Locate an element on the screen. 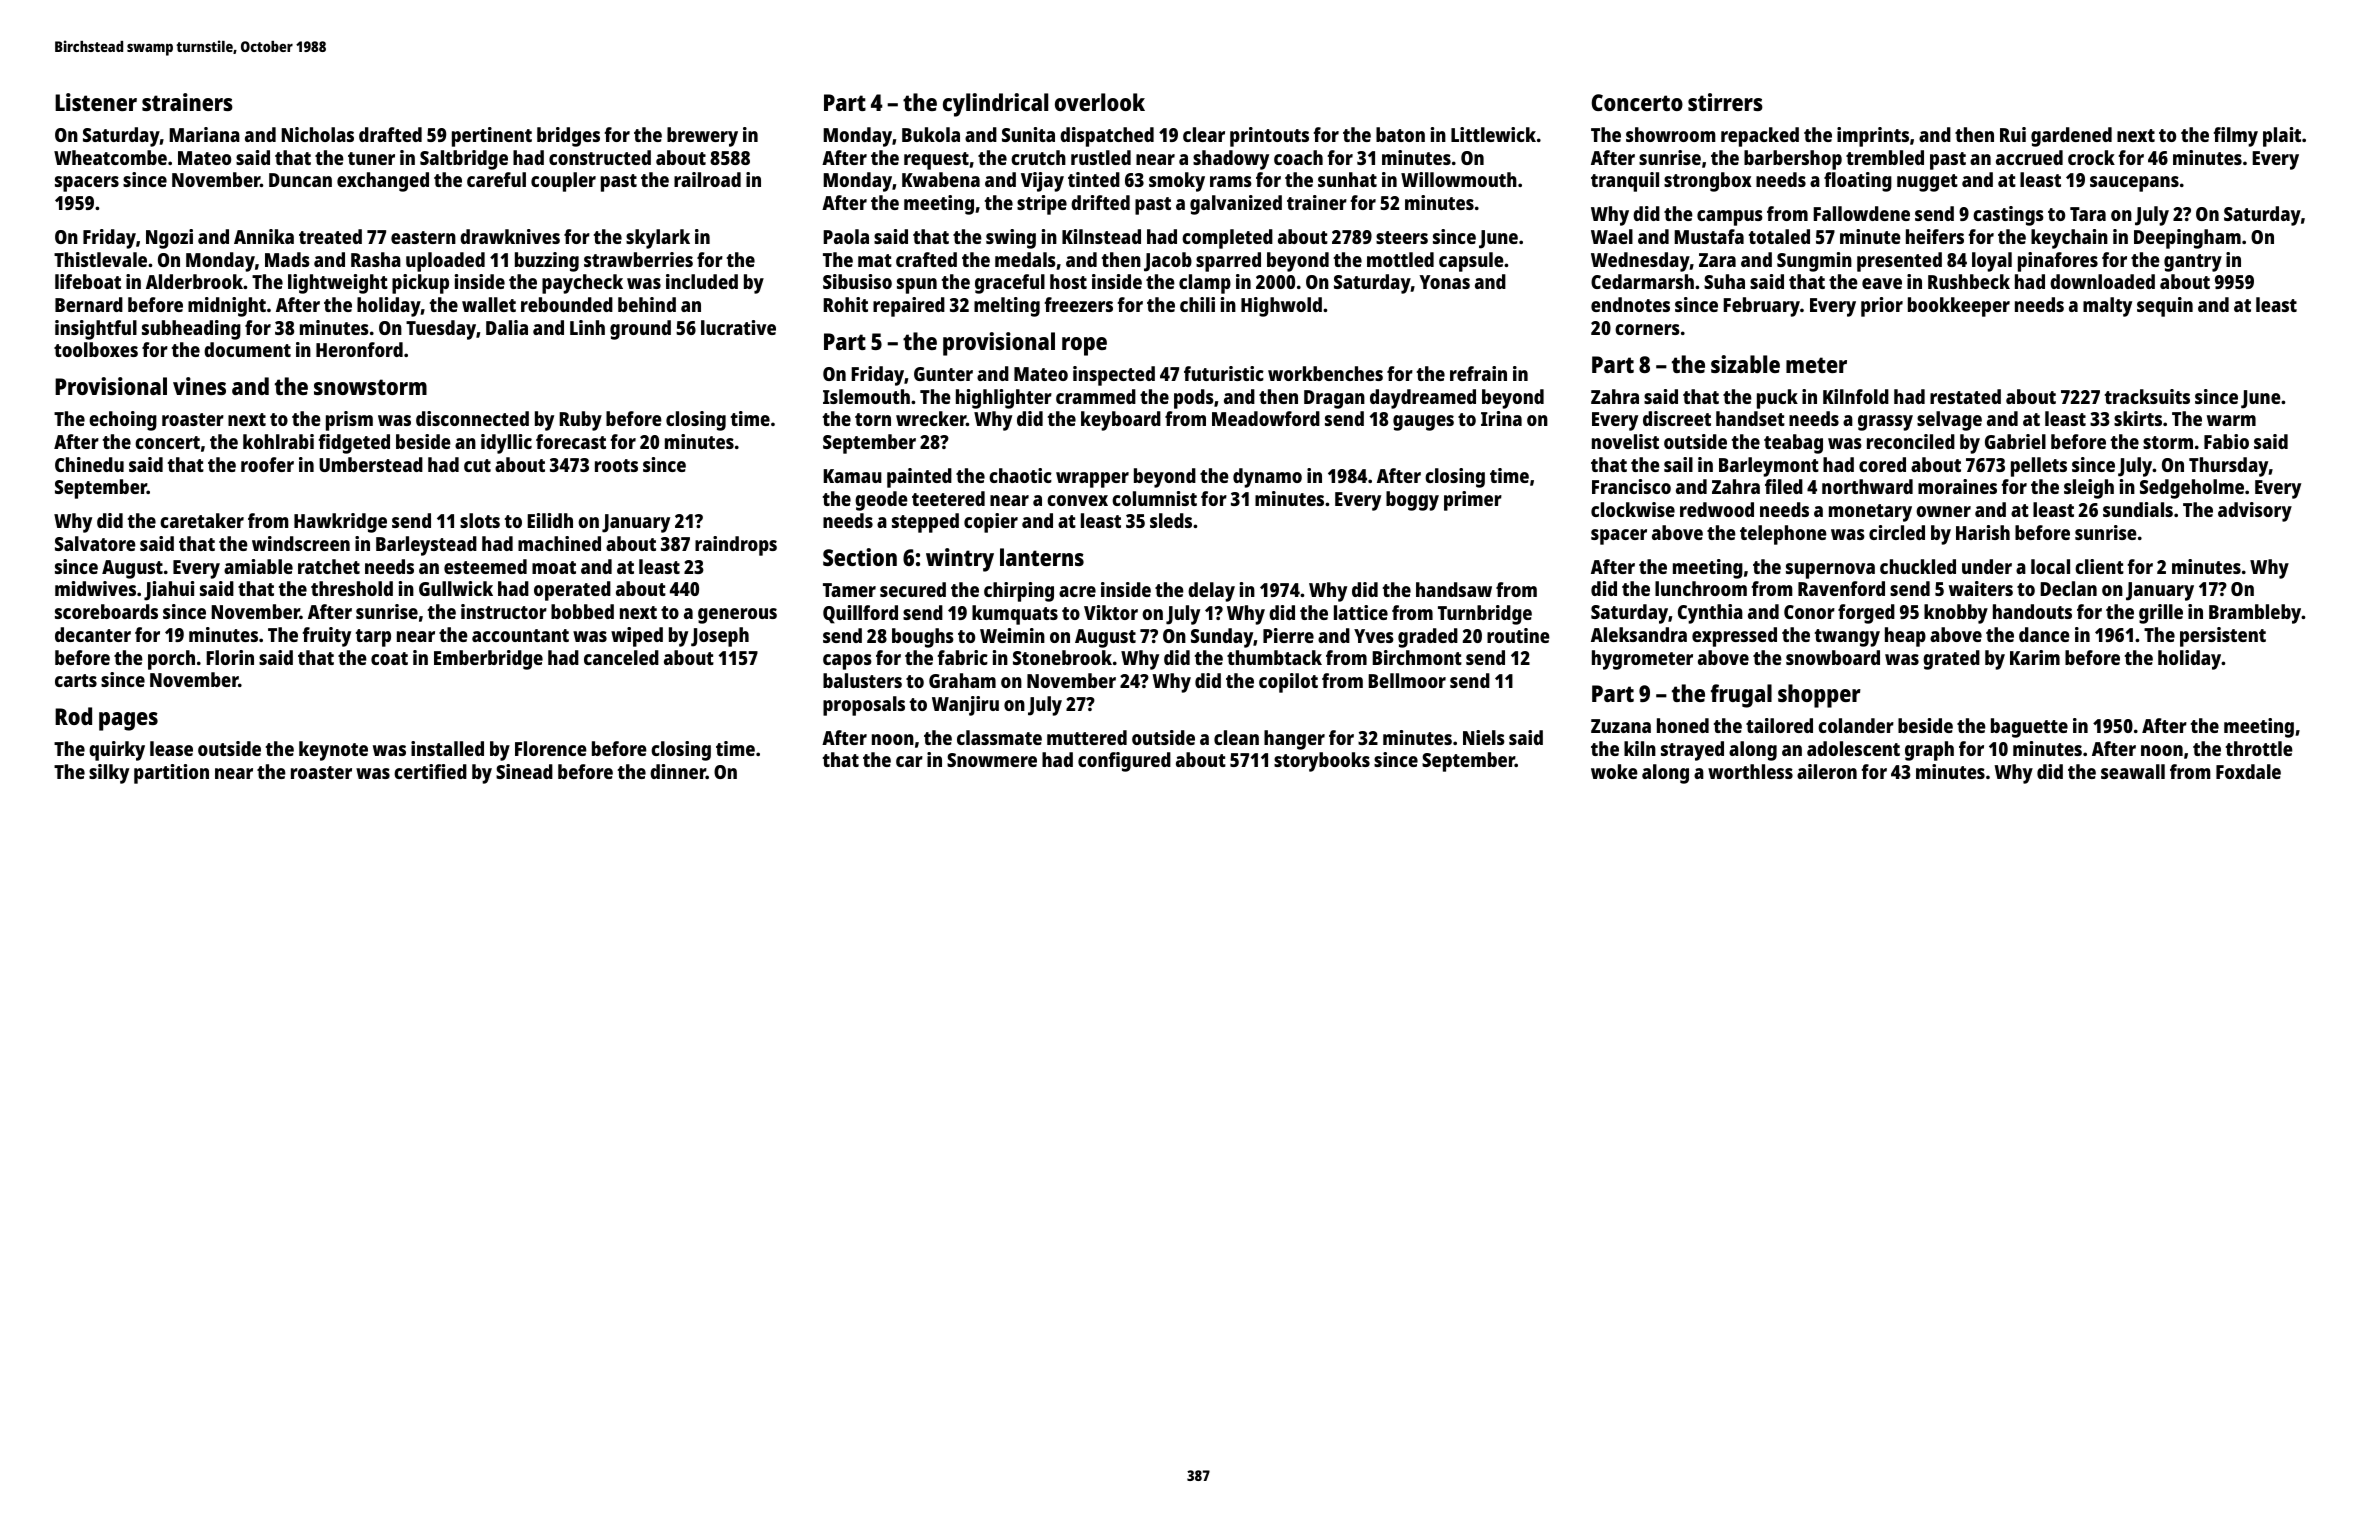 This screenshot has height=1536, width=2374. stirrers is located at coordinates (1725, 102).
